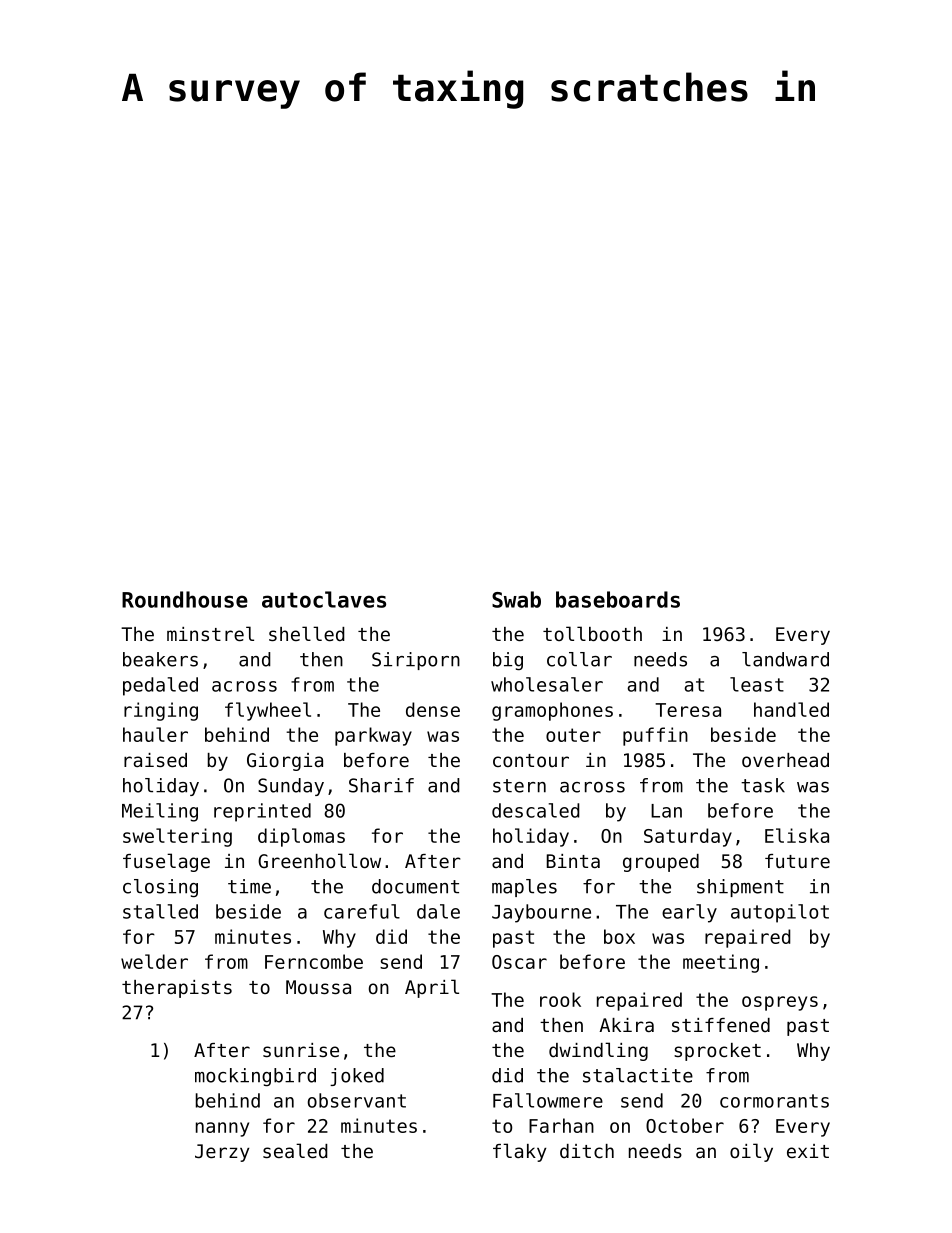  Describe the element at coordinates (524, 888) in the screenshot. I see `maples` at that location.
